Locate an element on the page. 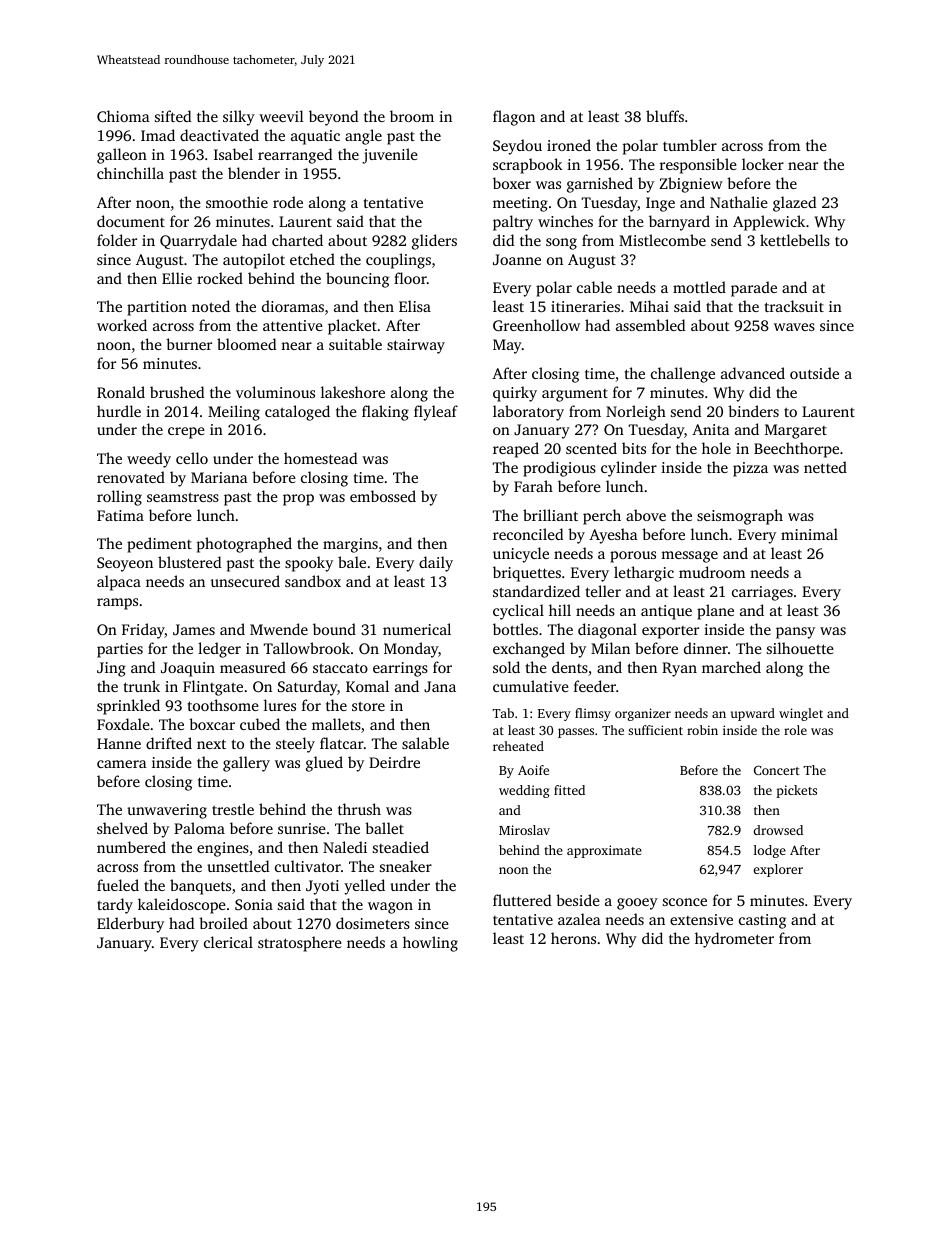  Fatima is located at coordinates (120, 515).
